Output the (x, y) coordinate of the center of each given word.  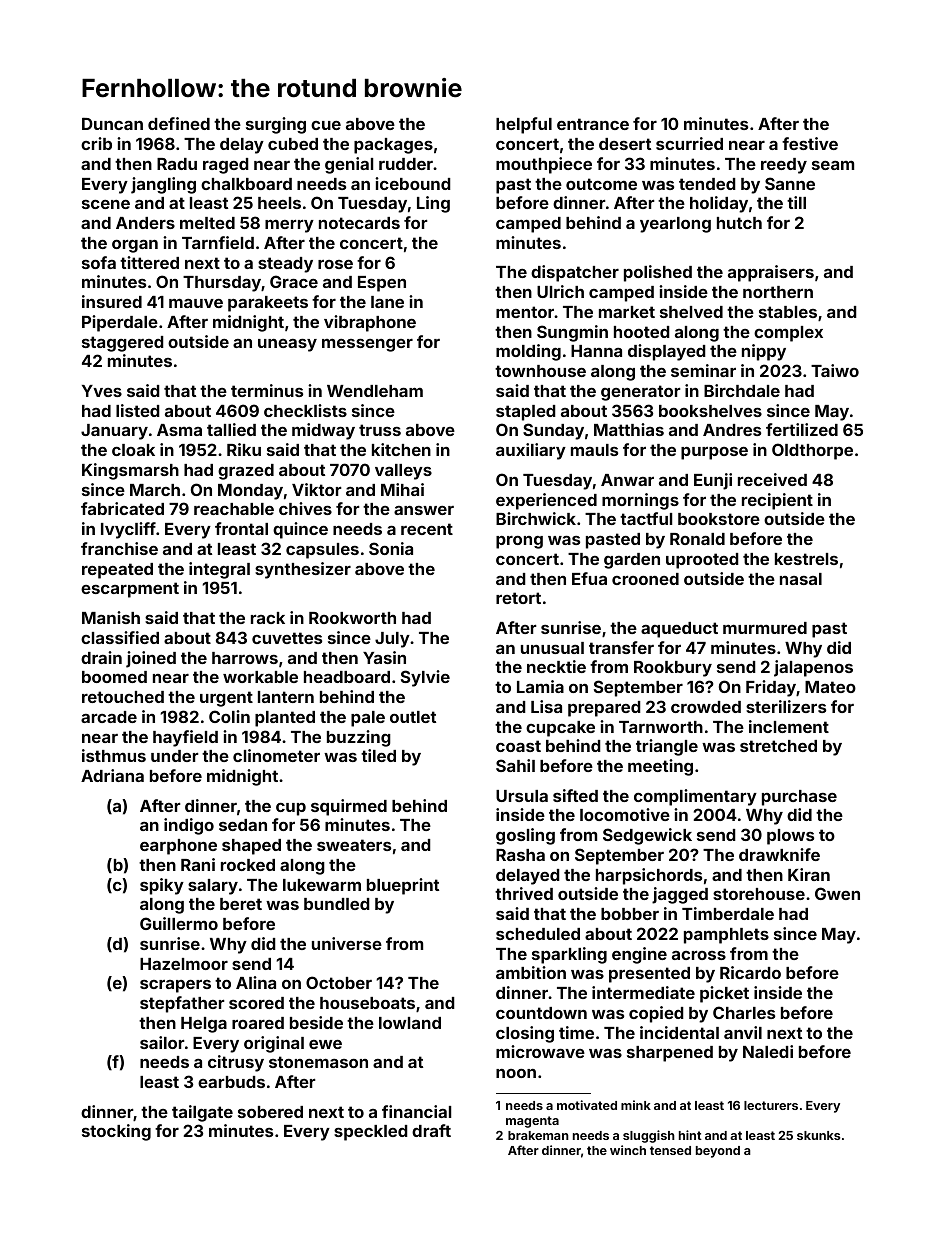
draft (431, 1130)
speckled (371, 1133)
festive (810, 143)
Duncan (112, 123)
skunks (818, 1135)
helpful (524, 125)
